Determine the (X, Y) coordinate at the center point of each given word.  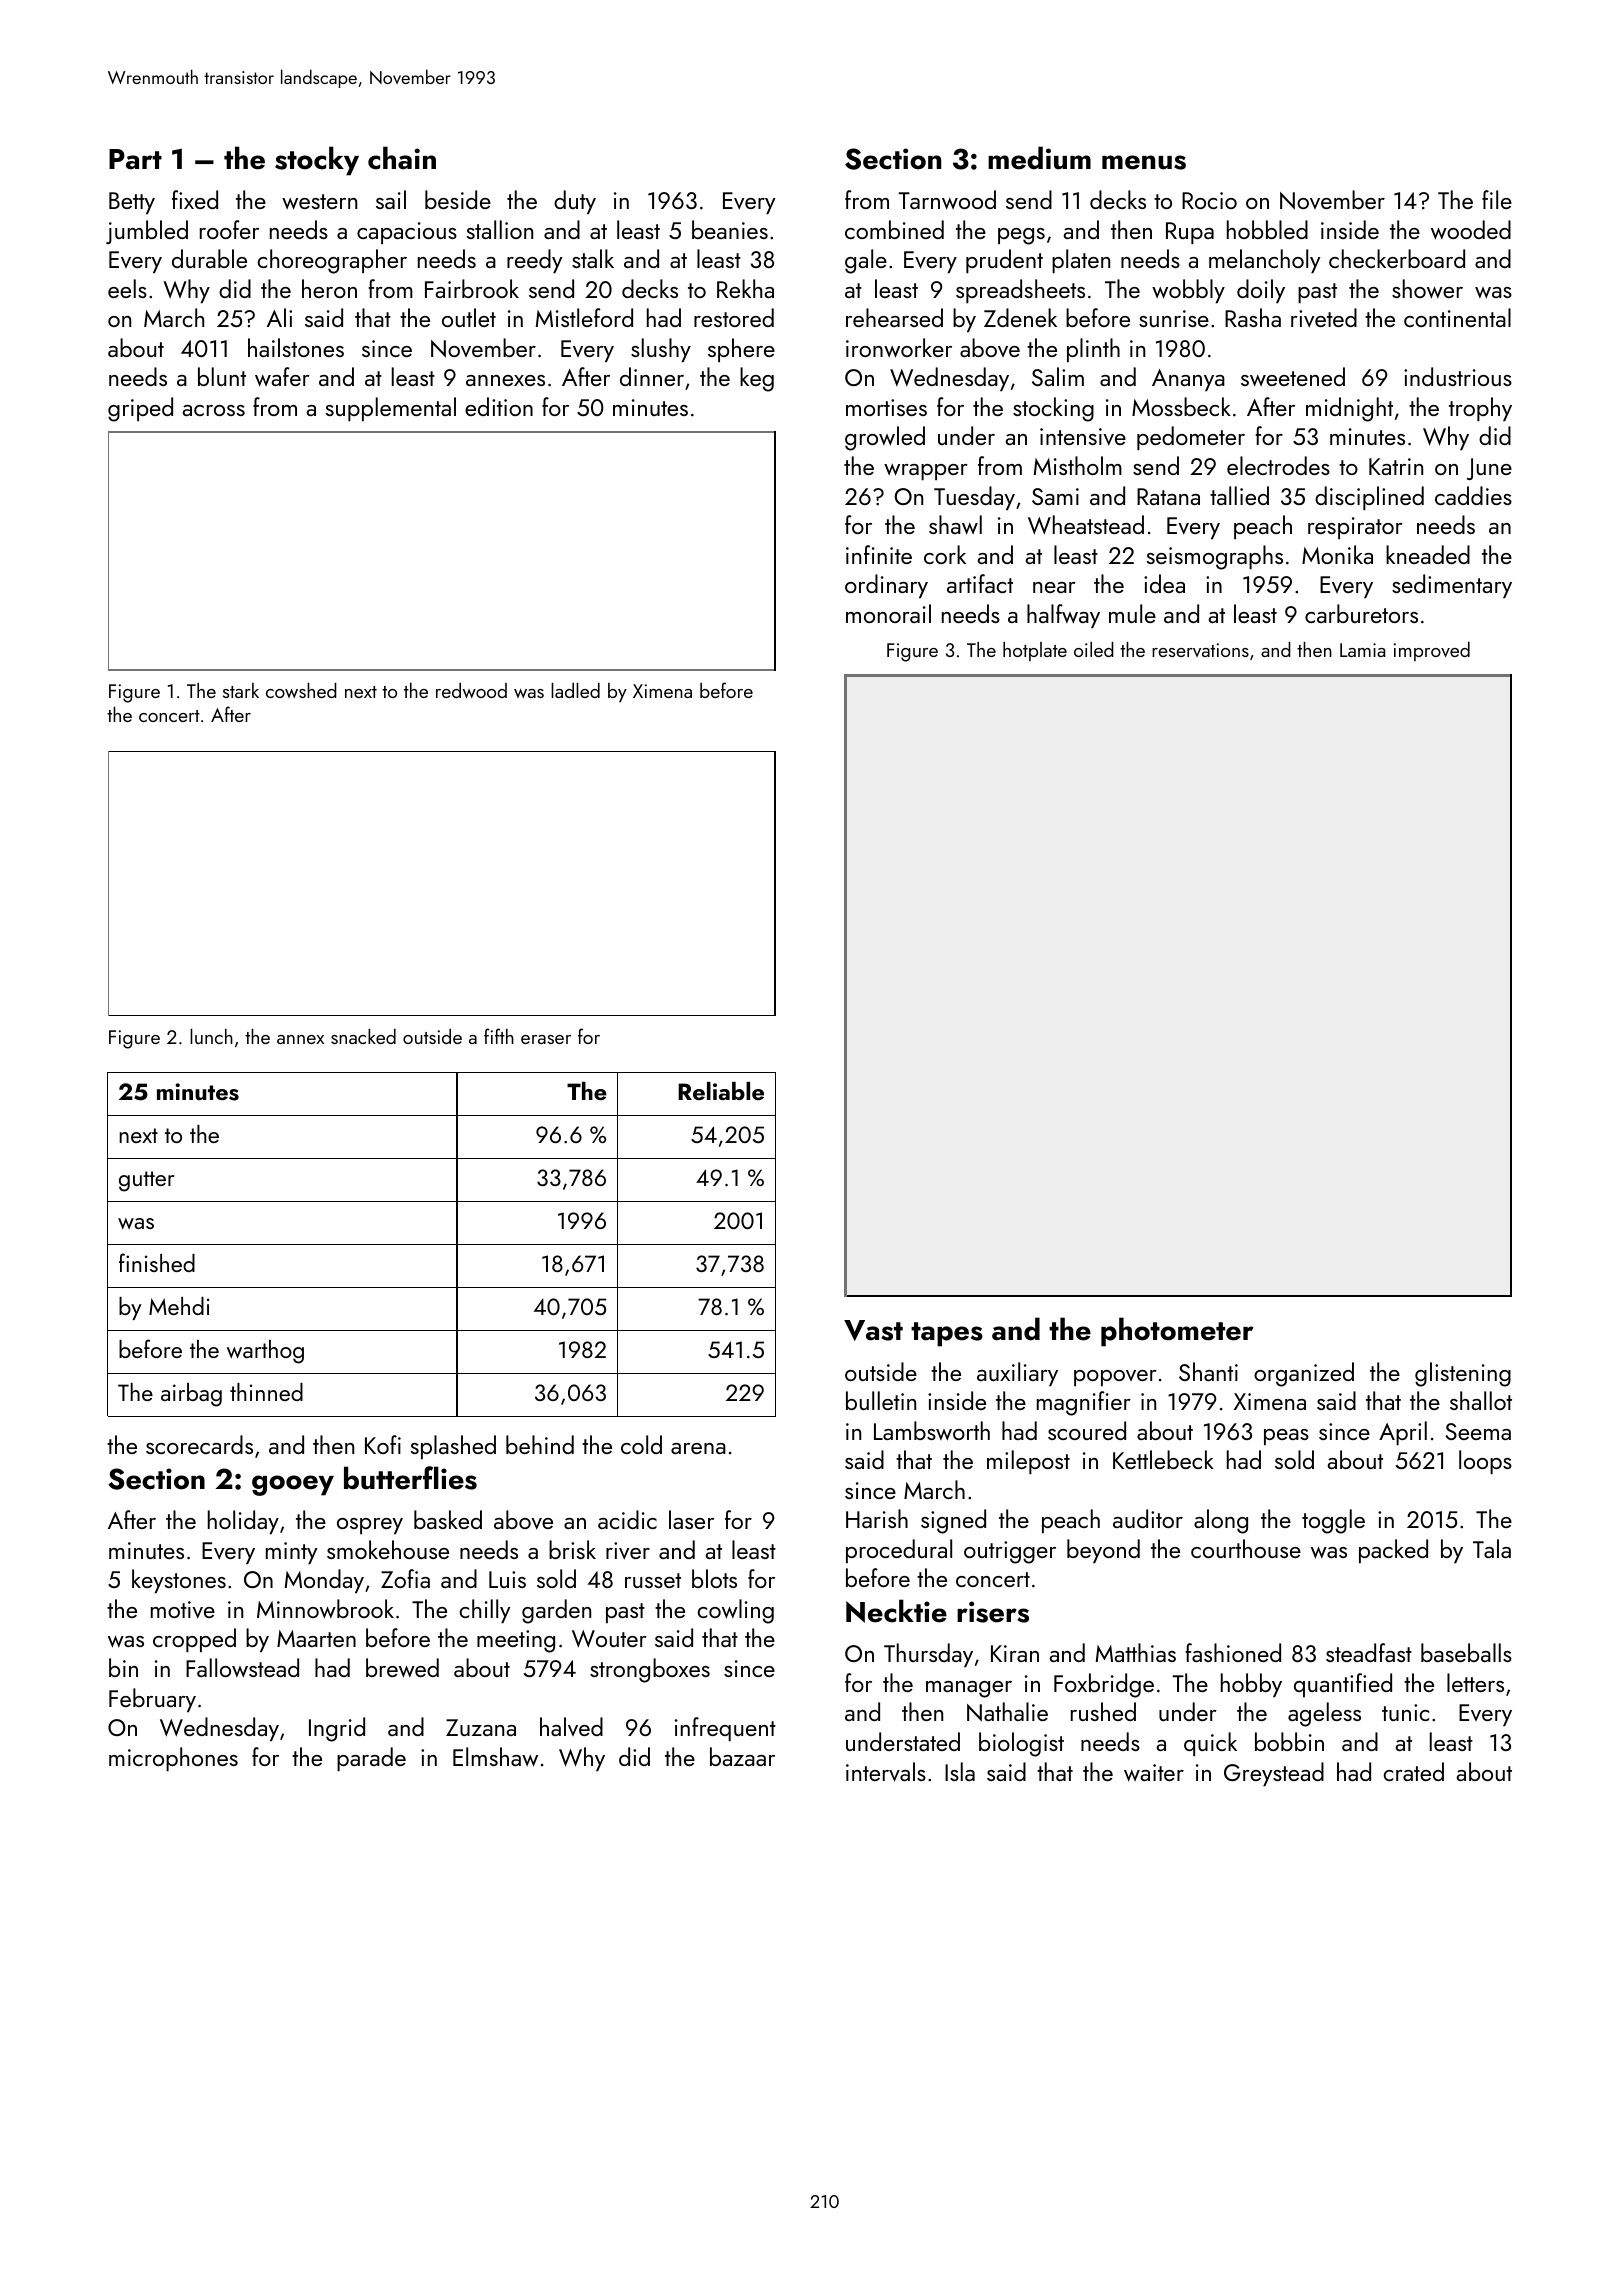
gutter (147, 1181)
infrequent (725, 1729)
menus (1144, 162)
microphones (173, 1759)
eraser (546, 1039)
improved (1432, 652)
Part (135, 159)
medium (1039, 158)
